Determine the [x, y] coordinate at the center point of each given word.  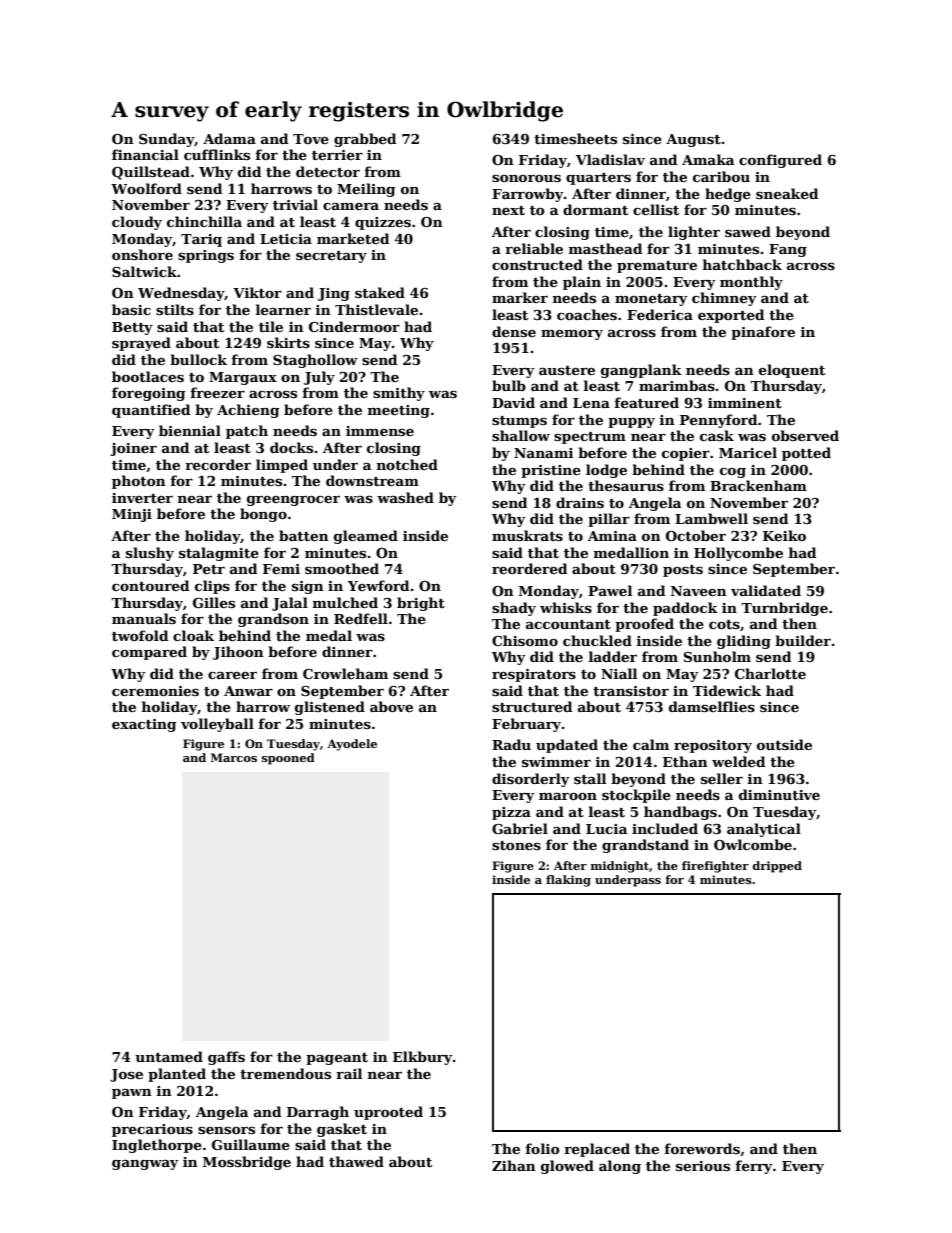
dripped [777, 867]
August [693, 140]
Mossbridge [247, 1163]
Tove [311, 139]
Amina [612, 536]
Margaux [243, 378]
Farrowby [528, 195]
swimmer [556, 762]
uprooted [388, 1113]
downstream [372, 480]
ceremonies [155, 691]
